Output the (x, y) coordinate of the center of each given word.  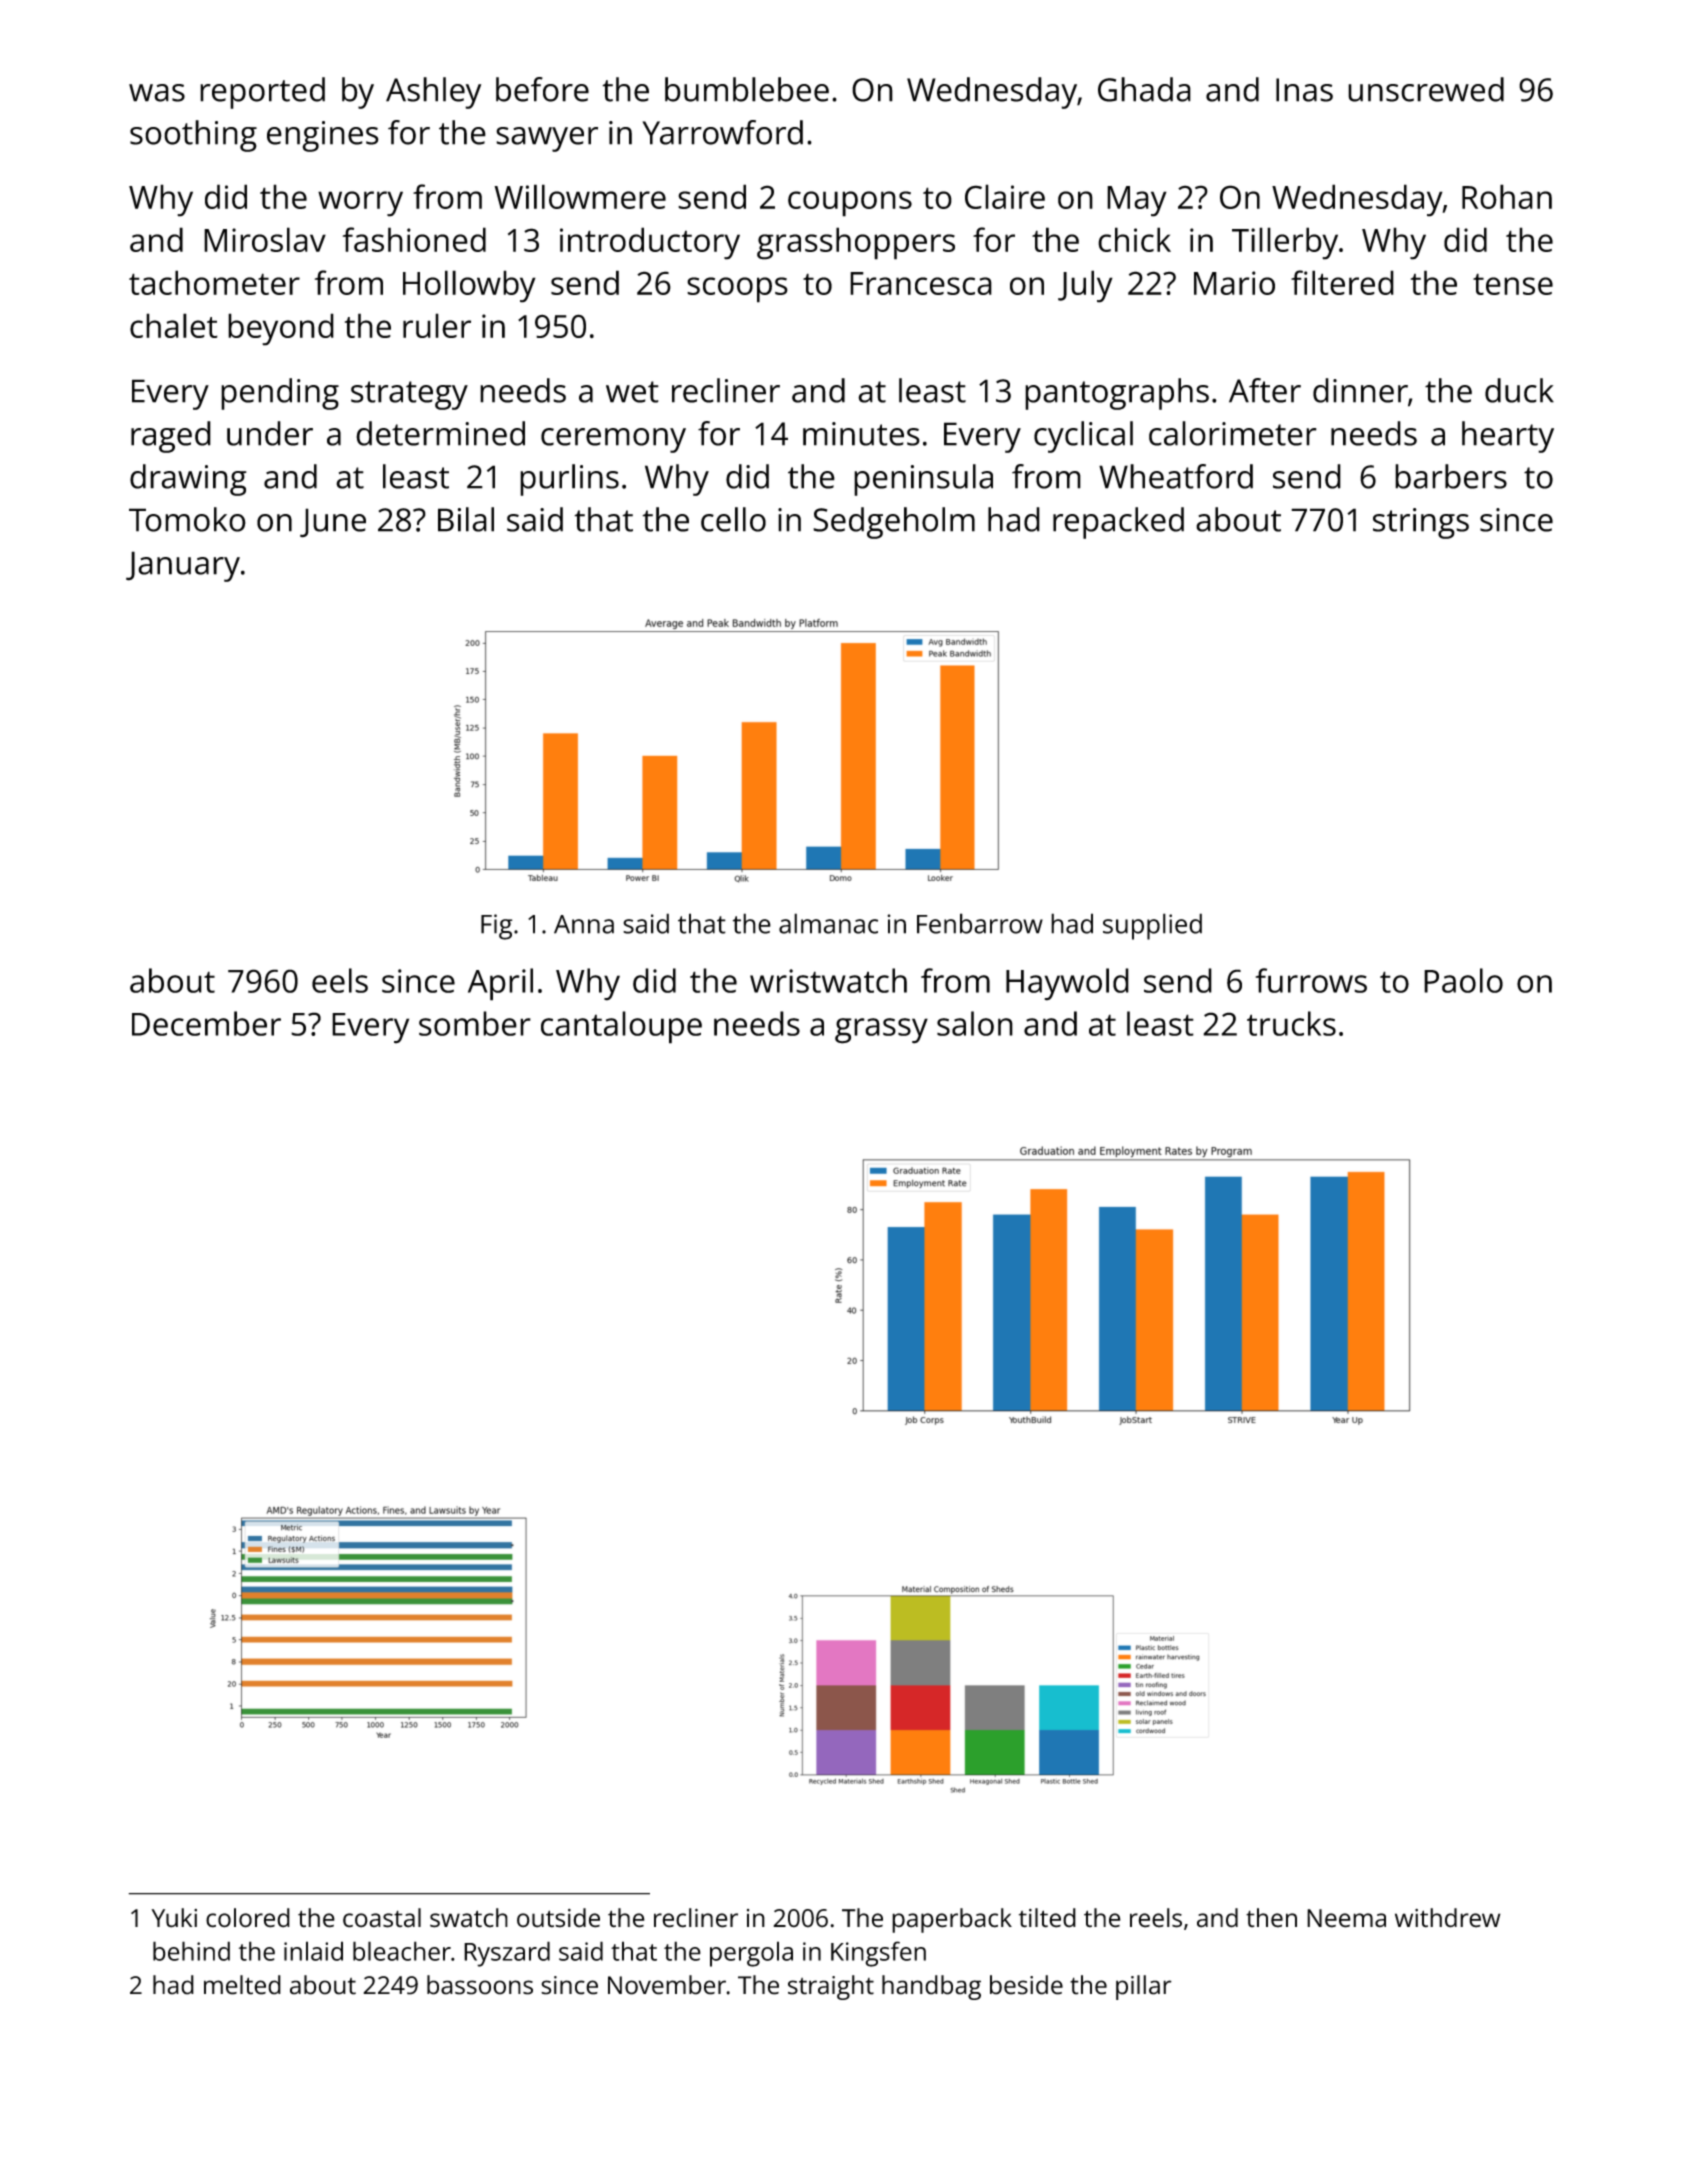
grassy (881, 1031)
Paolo (1463, 980)
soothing (193, 136)
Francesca (921, 283)
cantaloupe (621, 1027)
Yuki (174, 1918)
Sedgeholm (894, 523)
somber (475, 1023)
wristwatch (828, 980)
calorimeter (1233, 433)
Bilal (466, 519)
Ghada (1144, 89)
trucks (1291, 1023)
